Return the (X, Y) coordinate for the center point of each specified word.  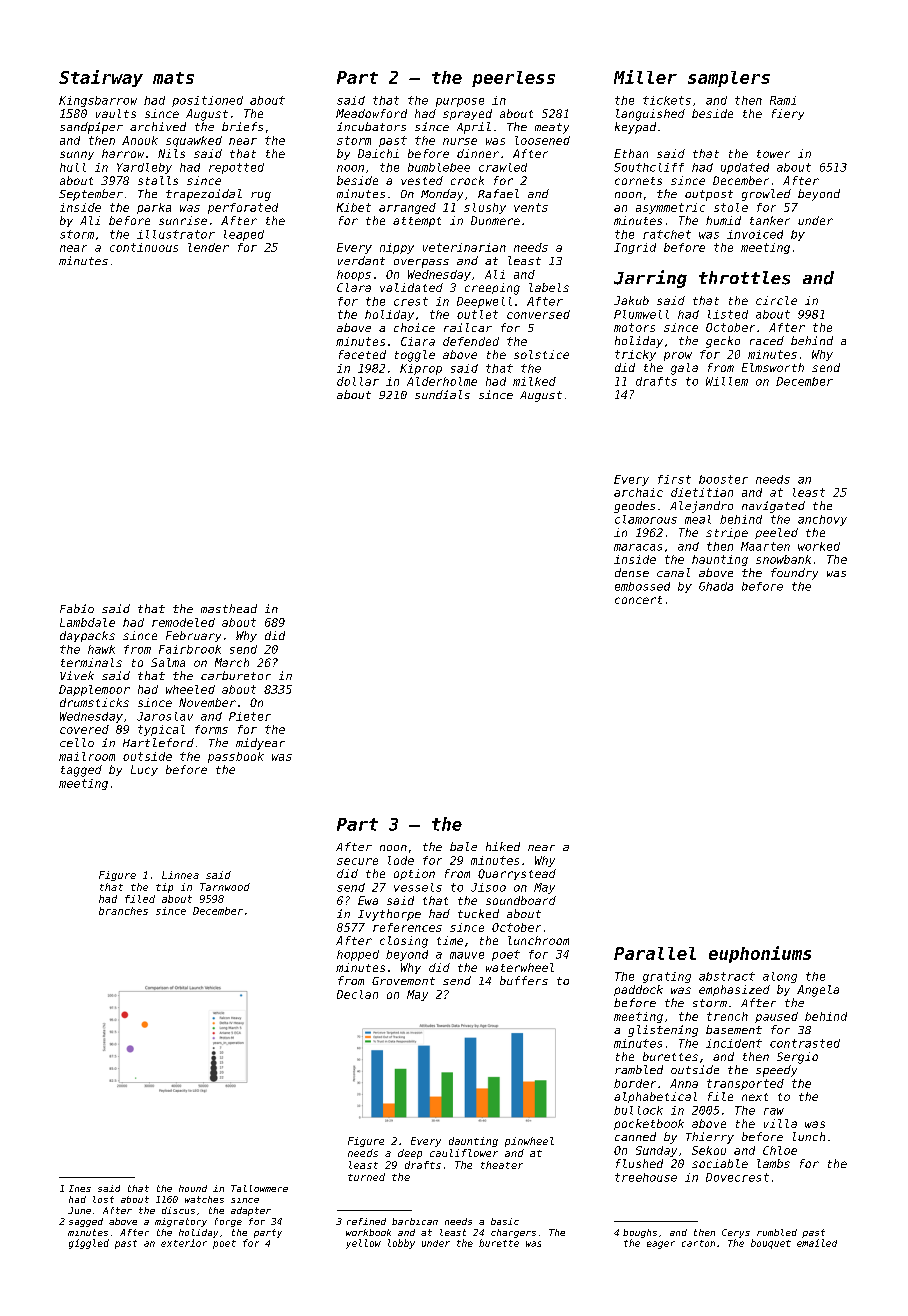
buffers (524, 980)
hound (193, 1188)
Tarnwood (225, 887)
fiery (788, 114)
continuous (144, 247)
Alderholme (442, 381)
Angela (818, 991)
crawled (503, 167)
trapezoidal (204, 195)
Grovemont (403, 981)
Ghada (716, 586)
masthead (229, 608)
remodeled (183, 622)
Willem (727, 381)
